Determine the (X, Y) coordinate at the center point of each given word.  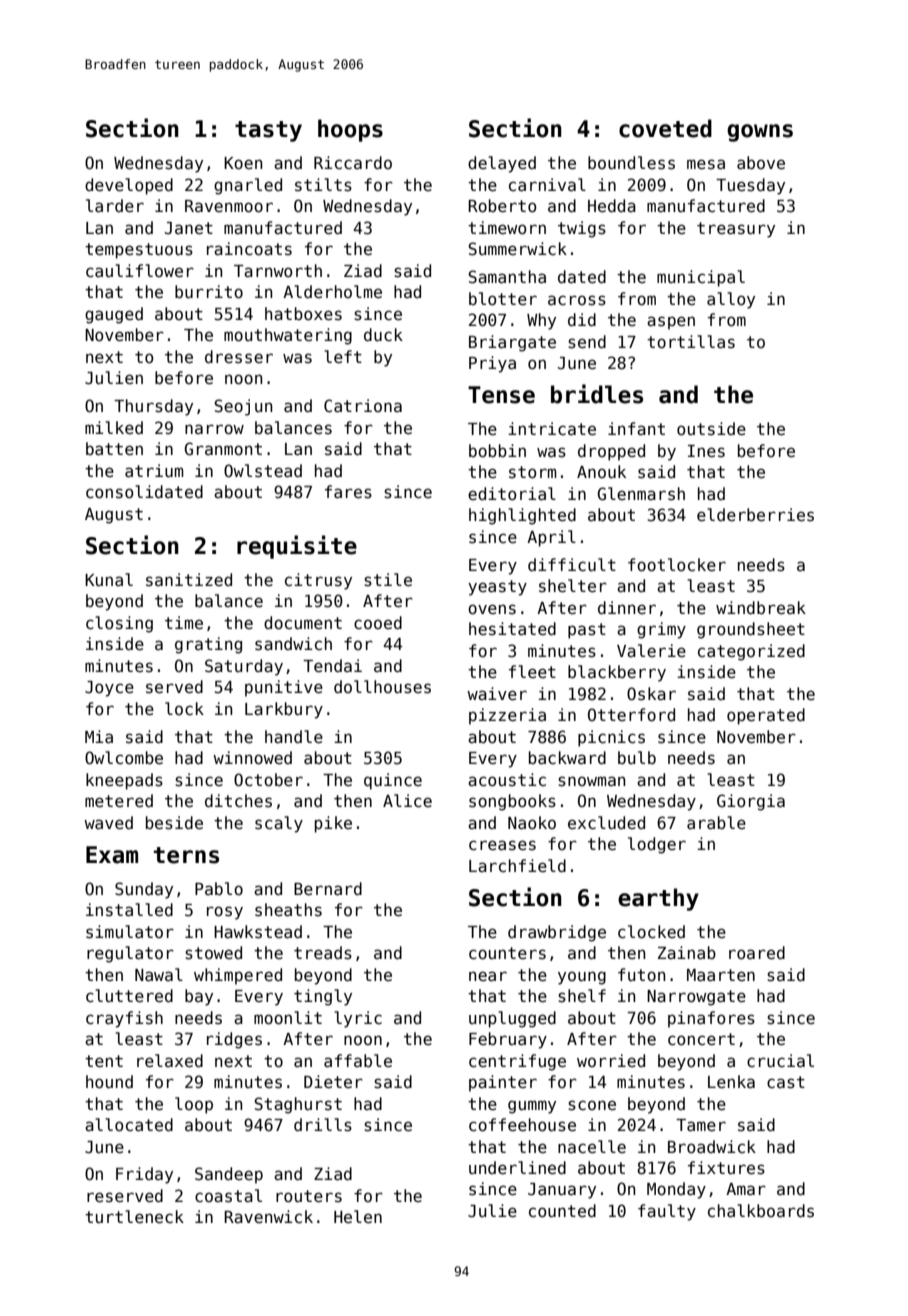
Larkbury (284, 710)
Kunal (109, 580)
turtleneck (134, 1217)
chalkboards (761, 1211)
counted (562, 1211)
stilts (323, 185)
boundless (631, 163)
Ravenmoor (229, 206)
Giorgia (751, 802)
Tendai (332, 666)
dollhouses (382, 687)
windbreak (761, 608)
